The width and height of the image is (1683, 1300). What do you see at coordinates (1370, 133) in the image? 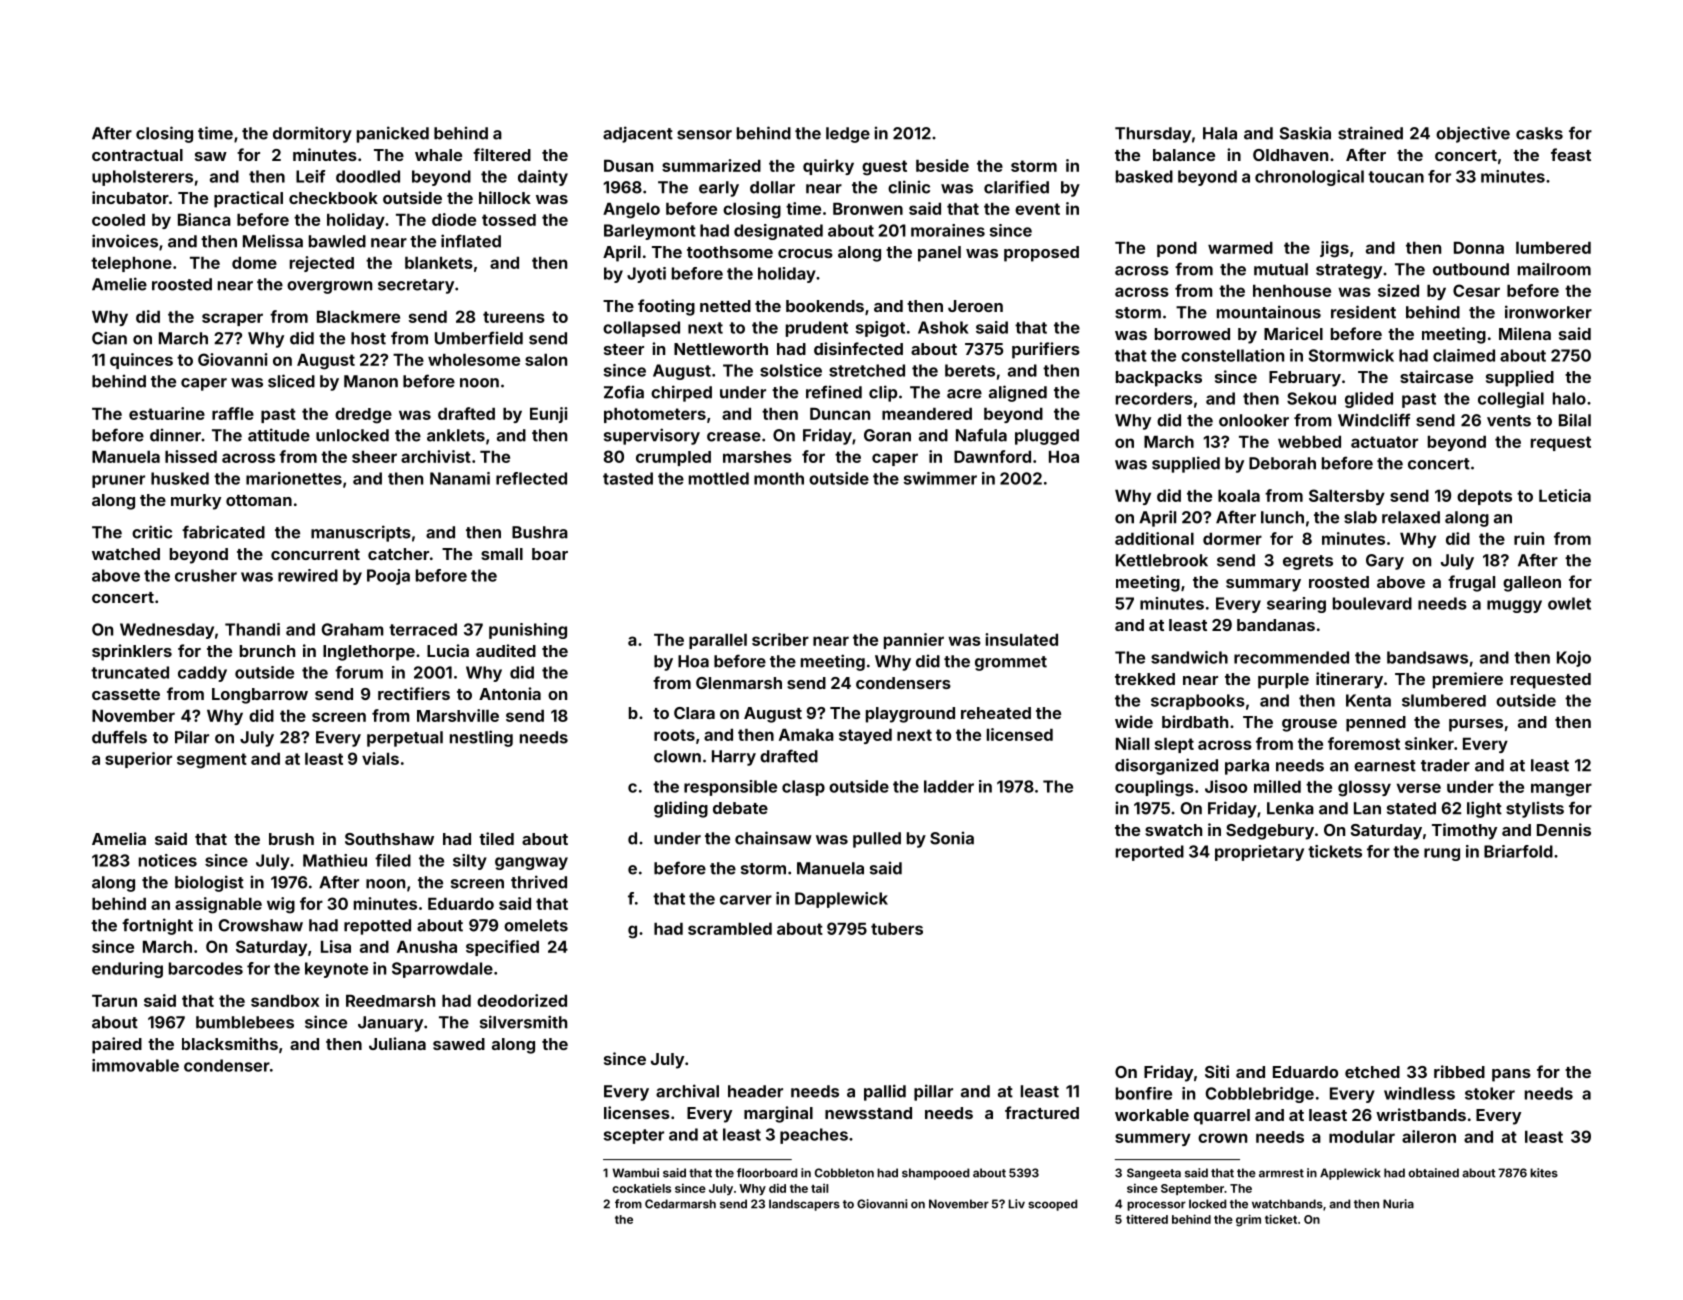
I see `strained` at bounding box center [1370, 133].
